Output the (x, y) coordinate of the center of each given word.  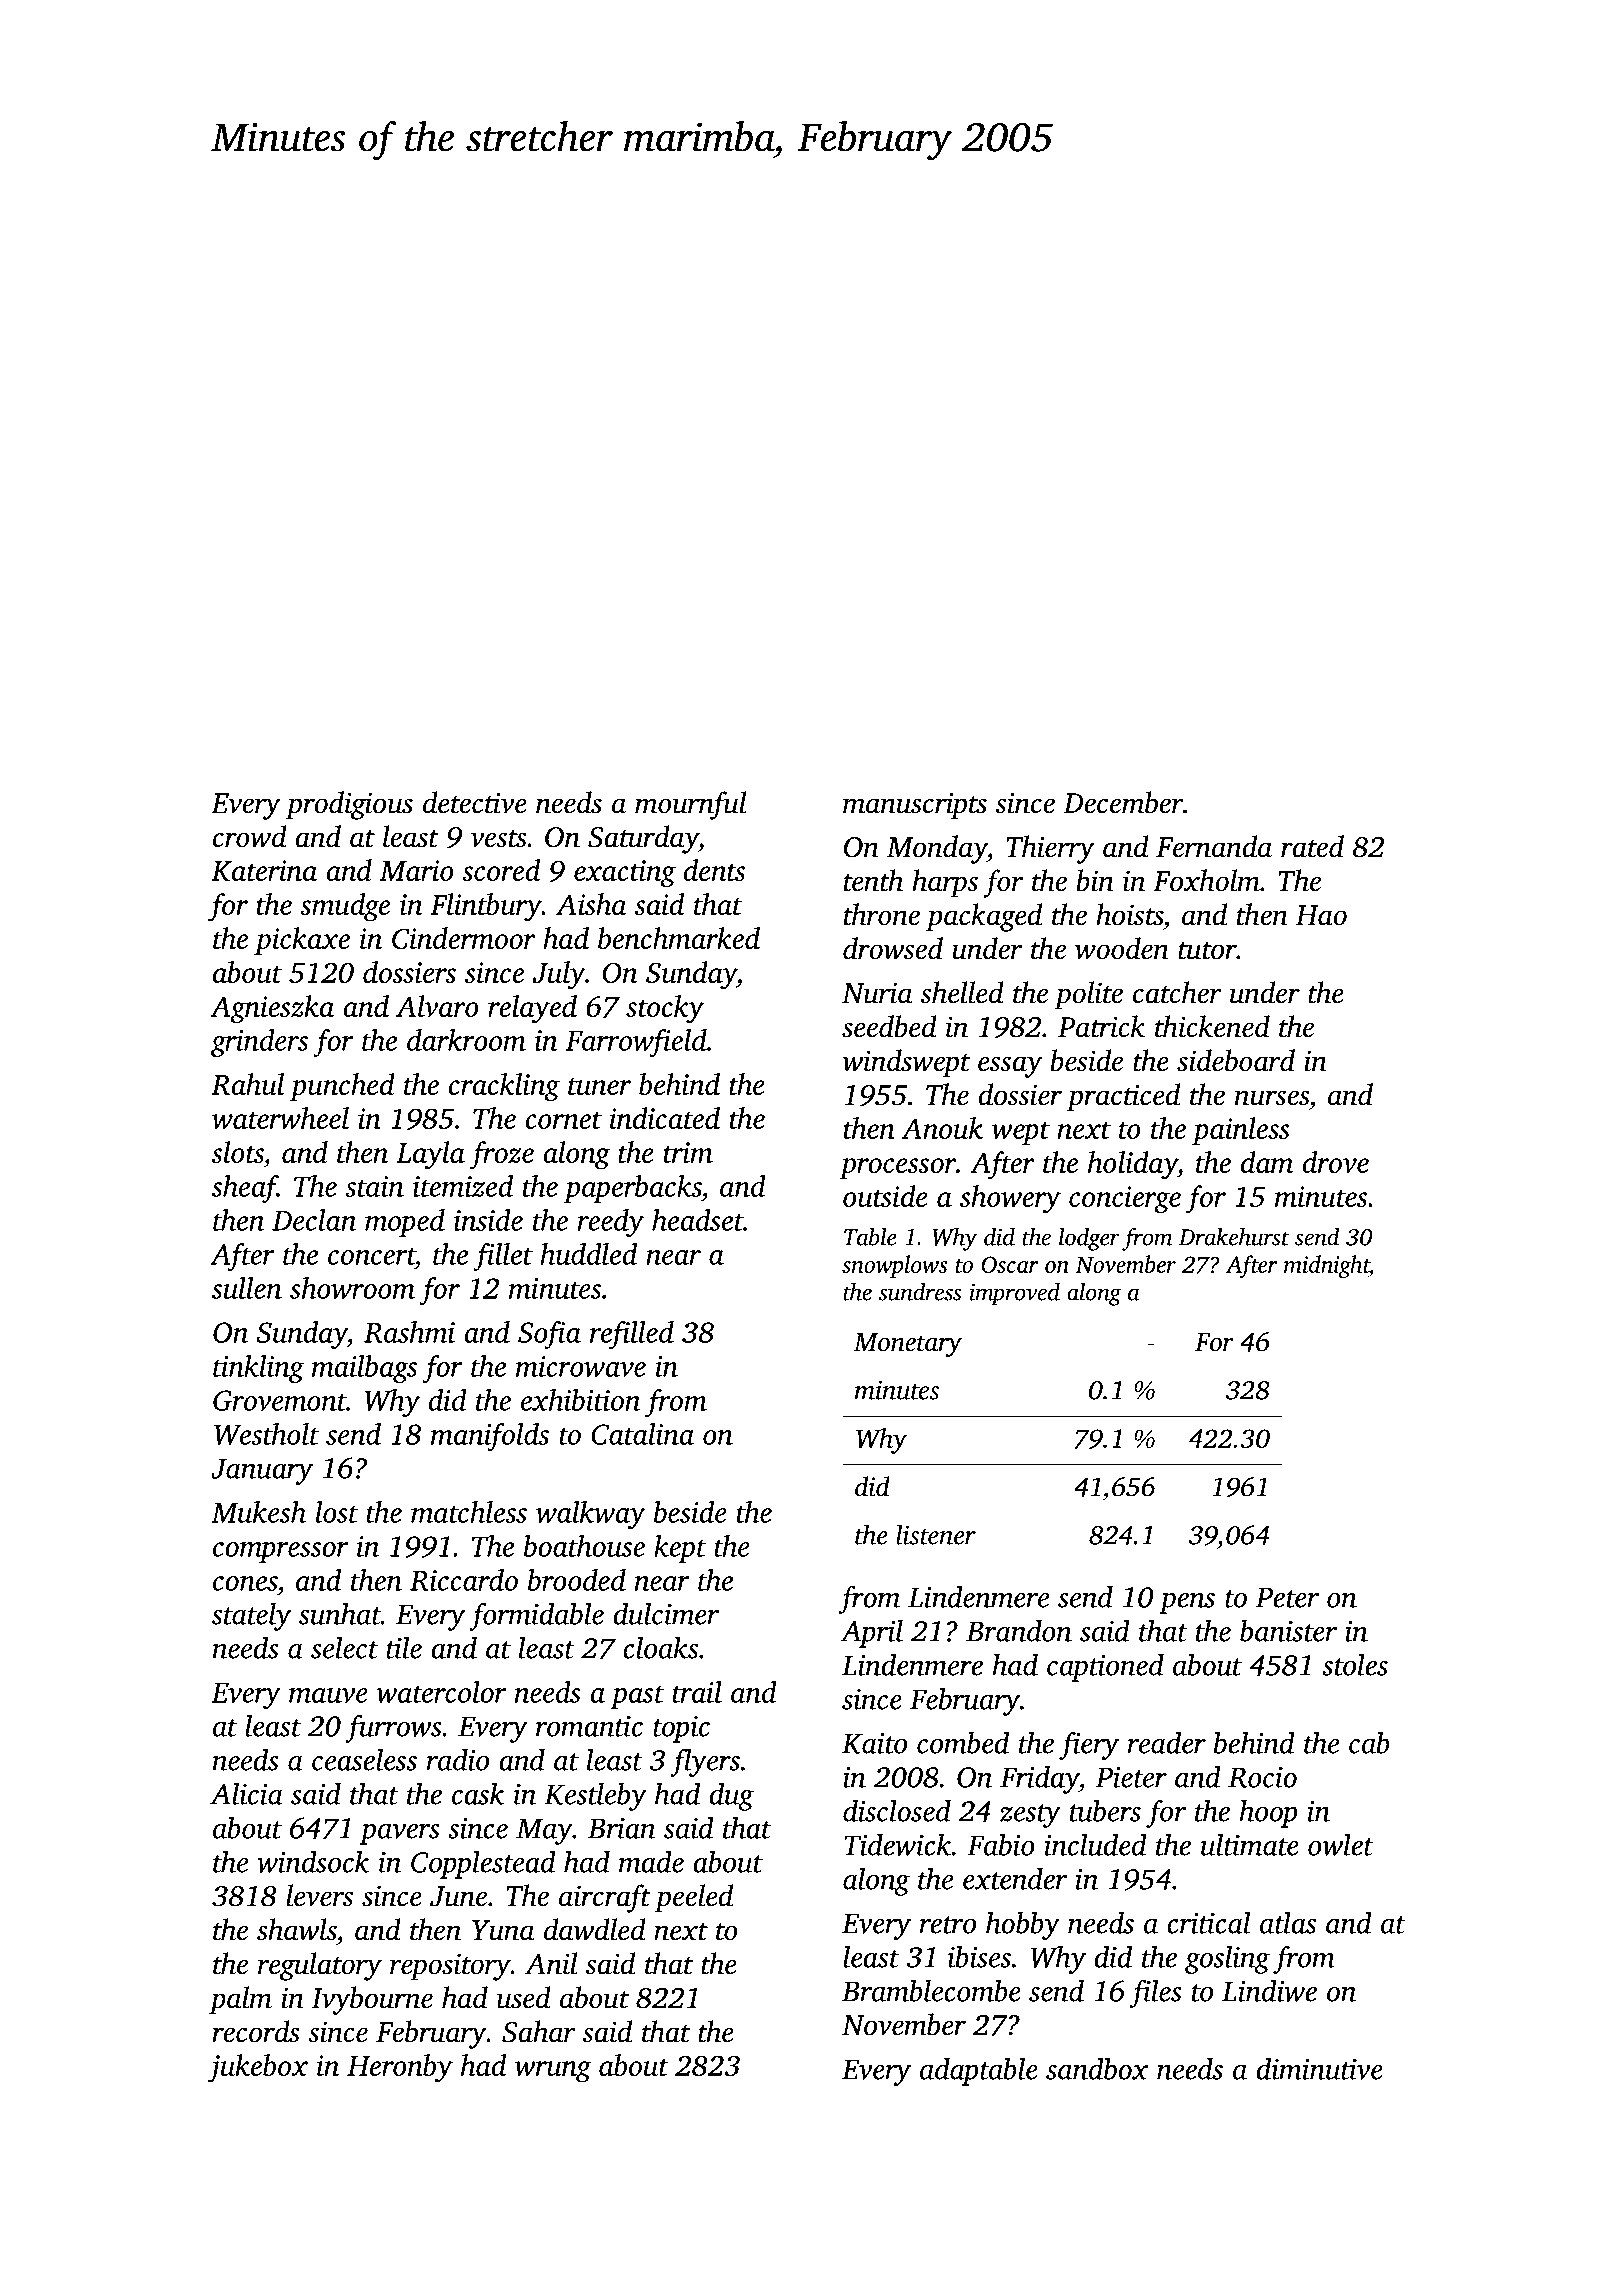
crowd (250, 836)
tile (404, 1647)
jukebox (258, 2068)
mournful (691, 805)
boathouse (584, 1546)
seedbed (889, 1026)
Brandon (1019, 1630)
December (1123, 802)
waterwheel (280, 1118)
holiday (1133, 1165)
